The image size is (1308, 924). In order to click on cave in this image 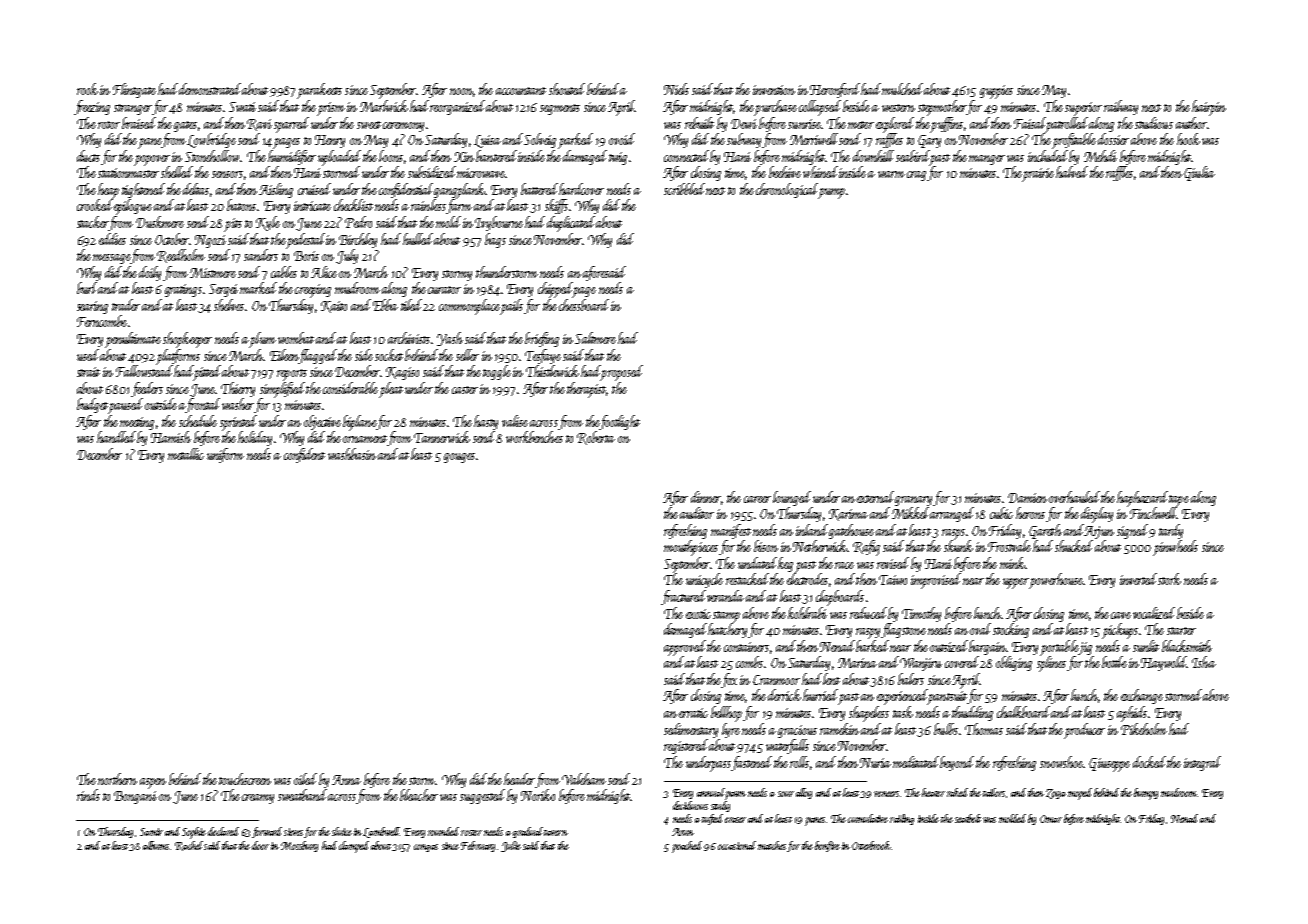, I will do `click(1121, 615)`.
